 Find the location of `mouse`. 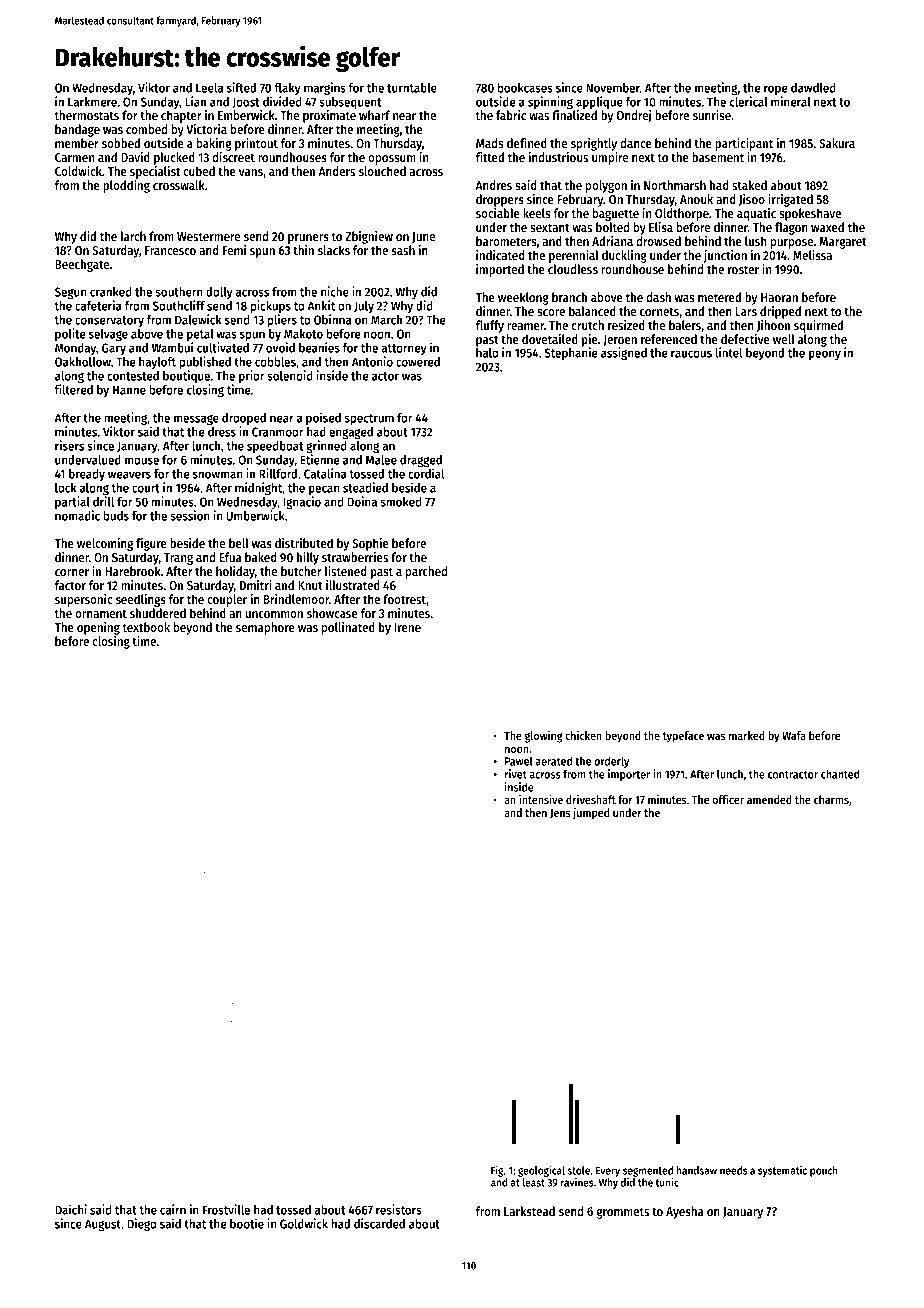

mouse is located at coordinates (142, 461).
